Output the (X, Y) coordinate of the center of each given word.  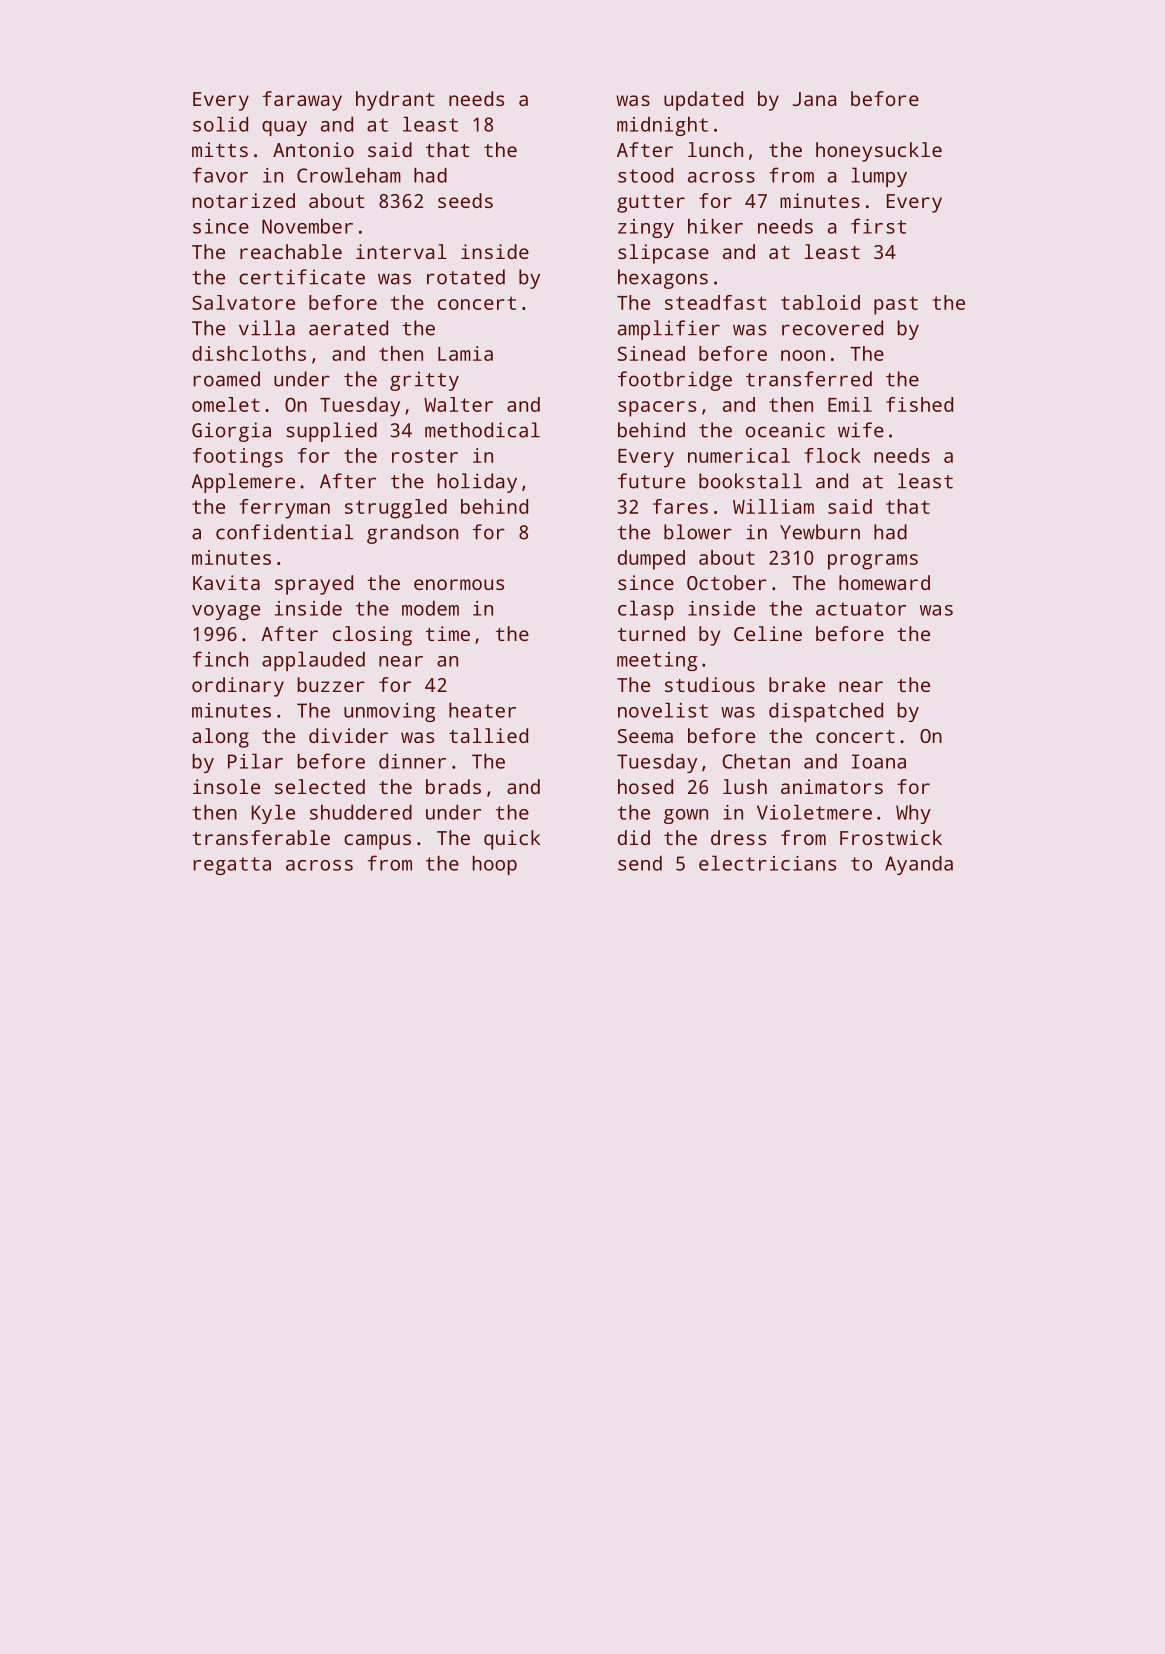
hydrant (395, 101)
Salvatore (243, 302)
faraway (302, 101)
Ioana (879, 761)
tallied (488, 735)
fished (919, 404)
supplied (331, 432)
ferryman (284, 509)
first (878, 226)
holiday (477, 483)
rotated (466, 277)
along (220, 738)
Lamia (465, 353)
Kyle (273, 814)
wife (861, 430)
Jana (814, 99)
